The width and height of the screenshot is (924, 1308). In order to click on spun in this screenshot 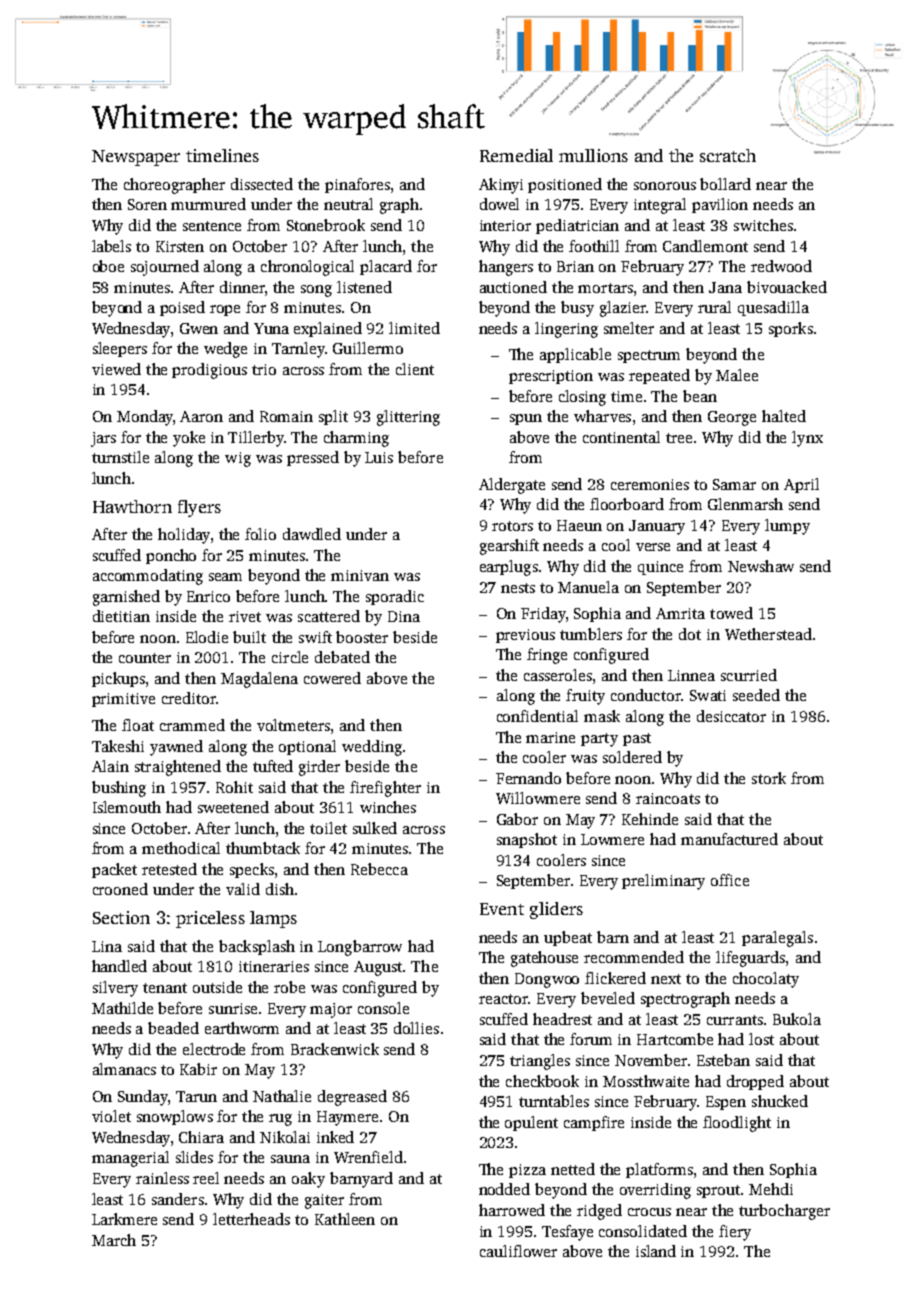, I will do `click(526, 419)`.
